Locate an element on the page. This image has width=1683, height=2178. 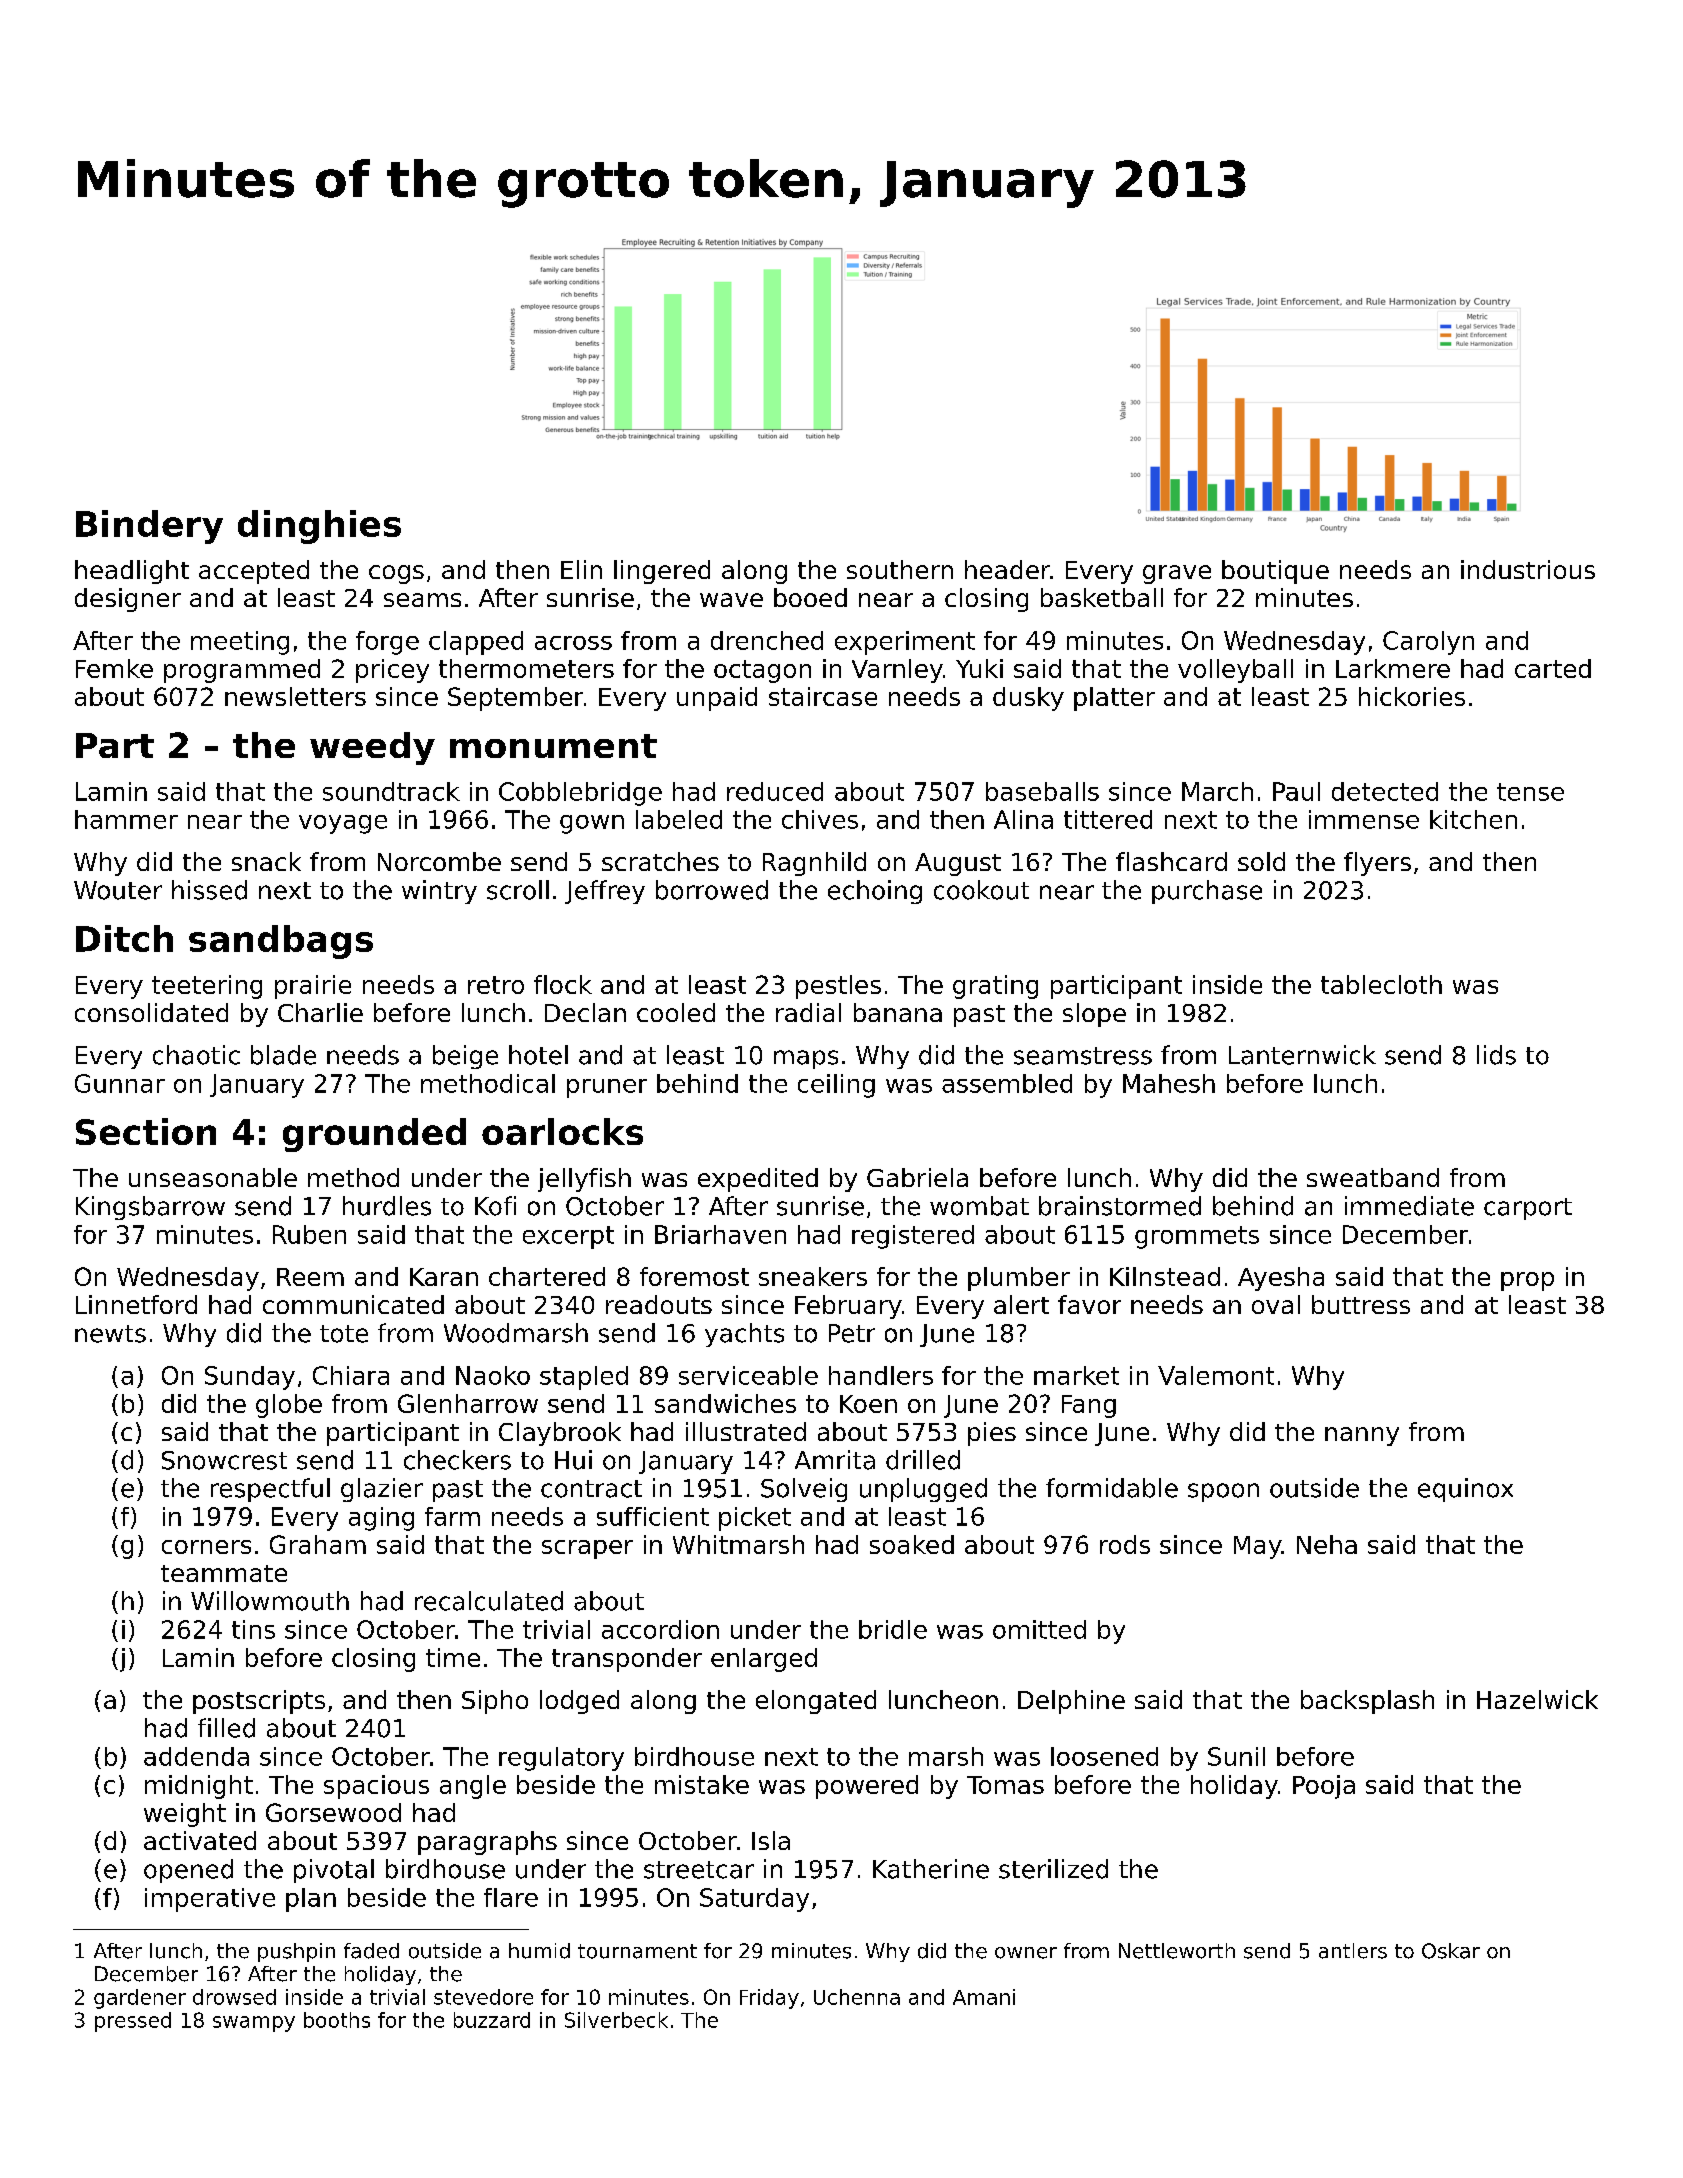
booths is located at coordinates (337, 2020).
